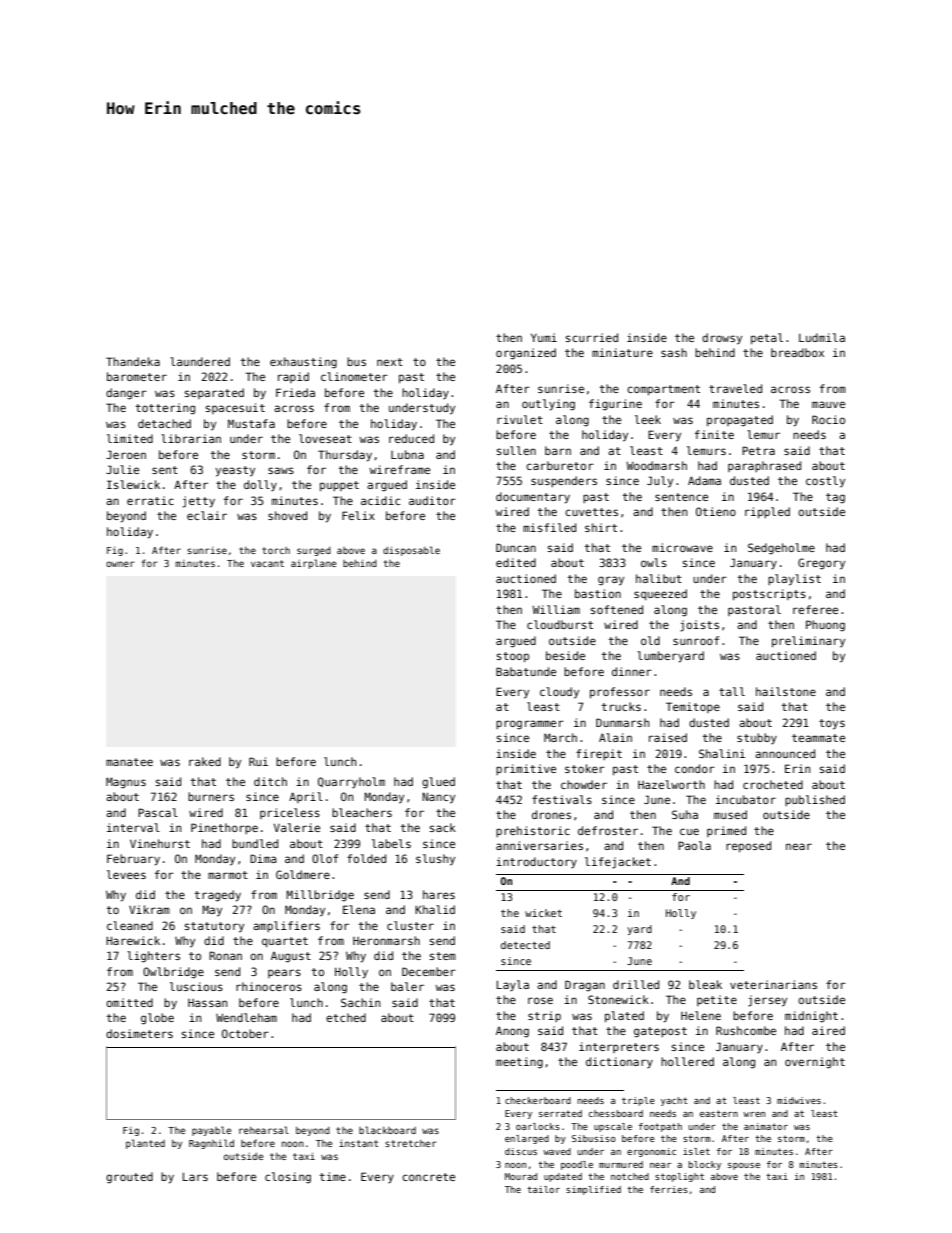 This document has width=952, height=1233. What do you see at coordinates (530, 725) in the document?
I see `programmer` at bounding box center [530, 725].
